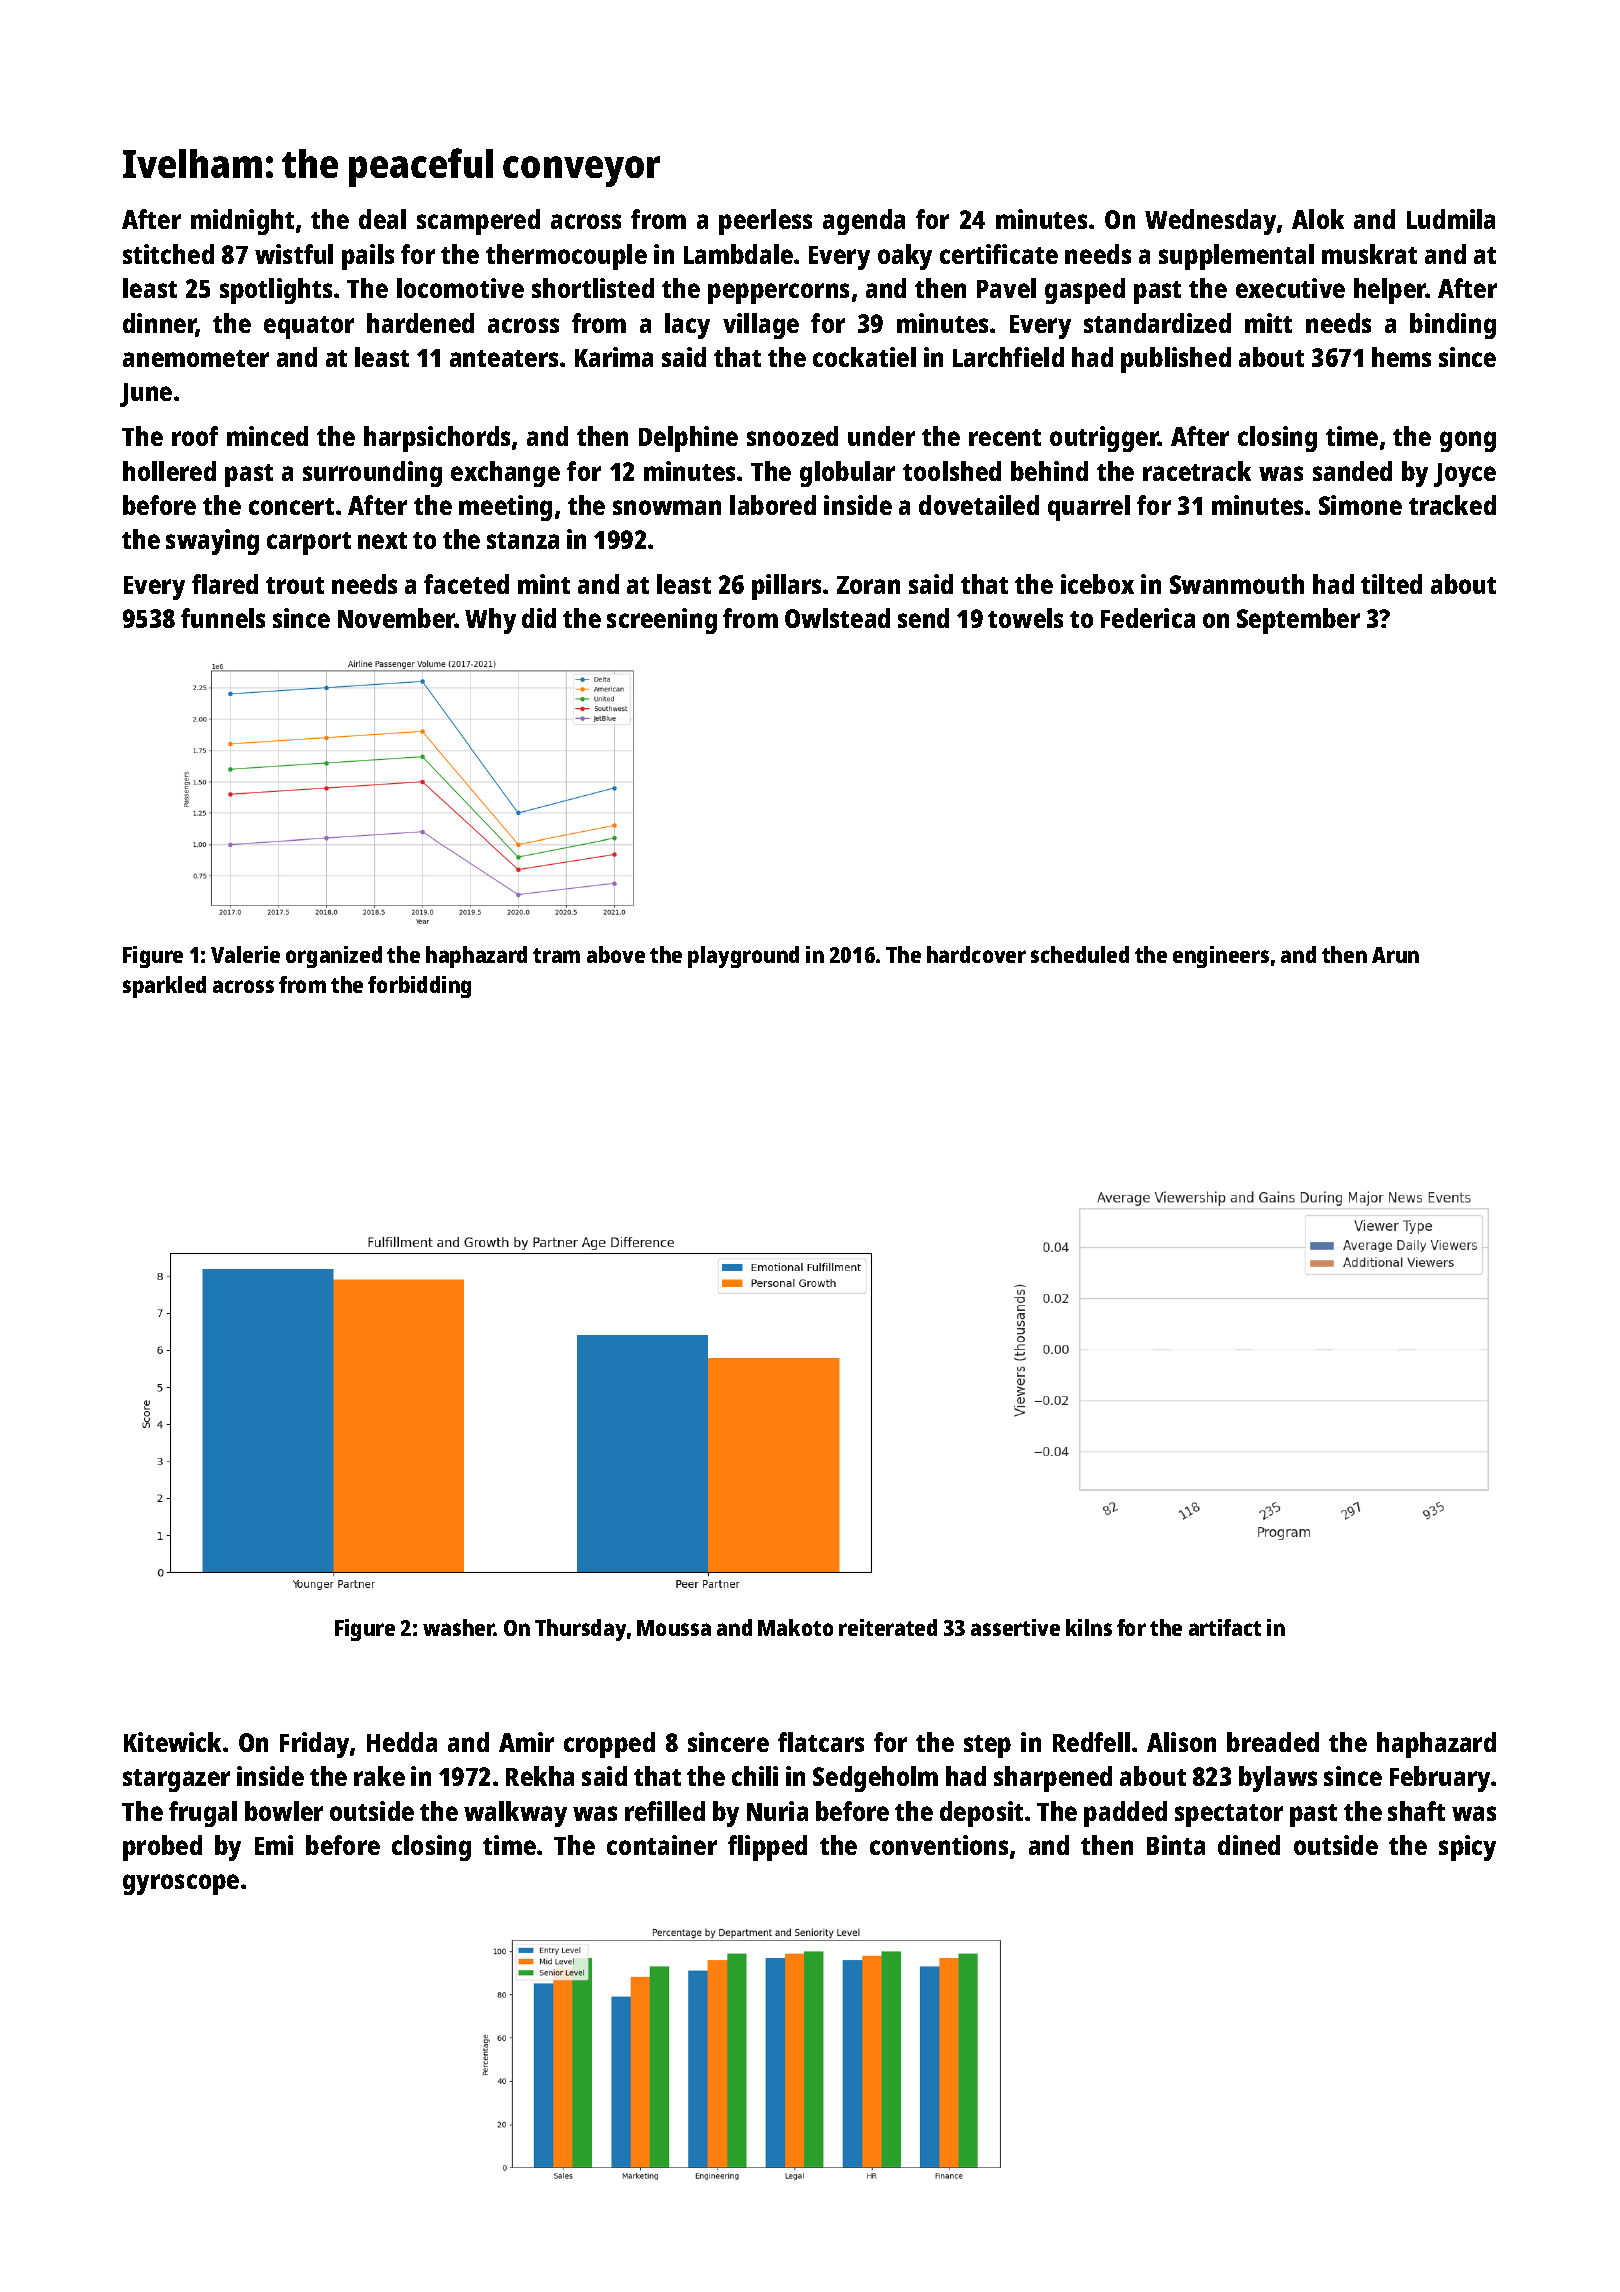 The height and width of the page is (2292, 1620). Describe the element at coordinates (1395, 955) in the page. I see `Arun` at that location.
